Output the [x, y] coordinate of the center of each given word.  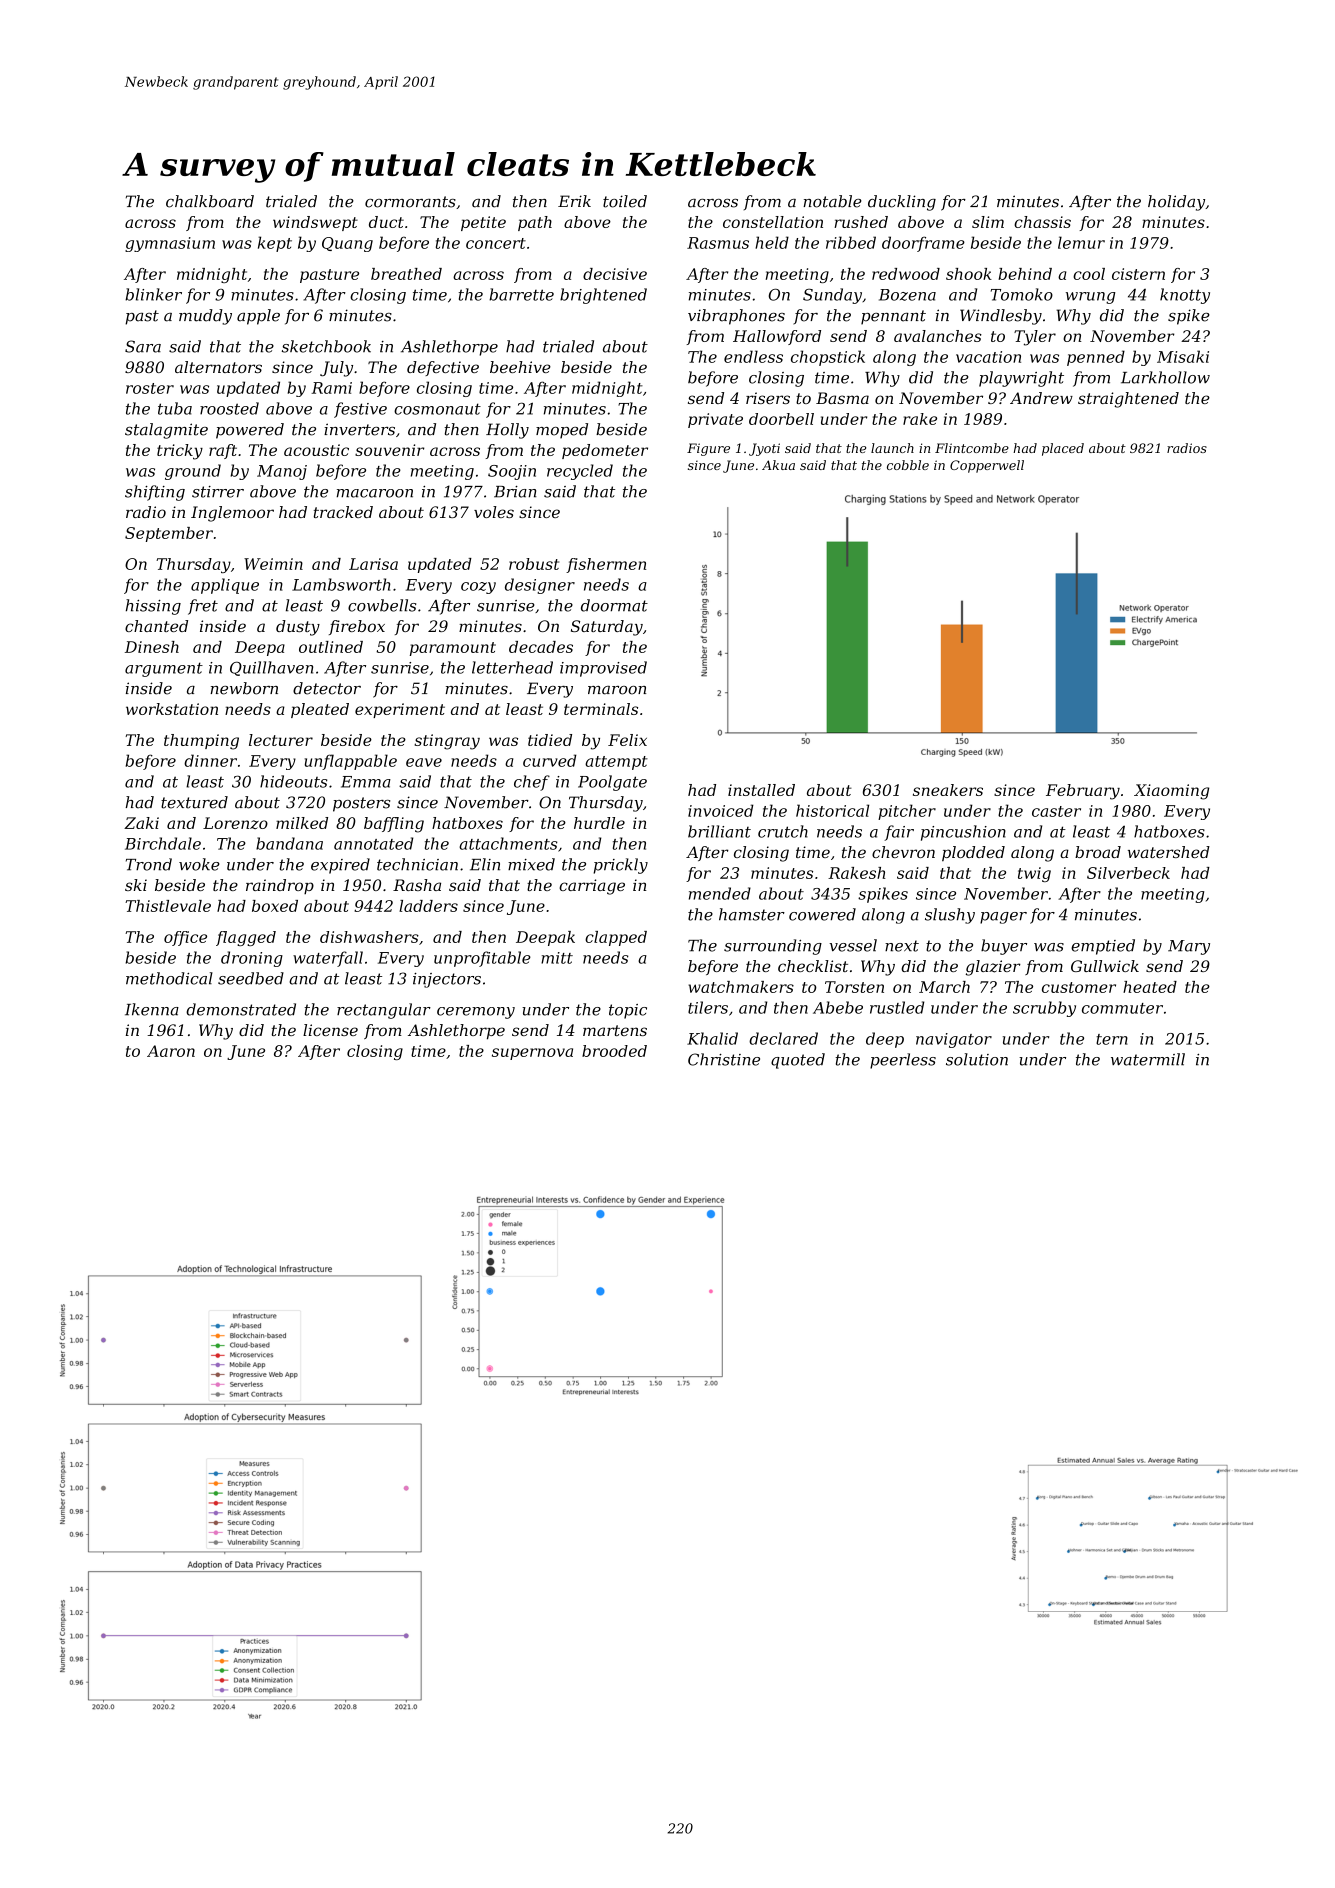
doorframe [923, 244]
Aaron [171, 1051]
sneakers [948, 790]
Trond [149, 864]
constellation [773, 222]
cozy [478, 588]
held [772, 242]
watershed [1169, 852]
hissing [153, 607]
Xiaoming [1171, 792]
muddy [205, 317]
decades [541, 647]
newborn [244, 688]
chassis [1042, 222]
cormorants [410, 202]
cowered [822, 914]
